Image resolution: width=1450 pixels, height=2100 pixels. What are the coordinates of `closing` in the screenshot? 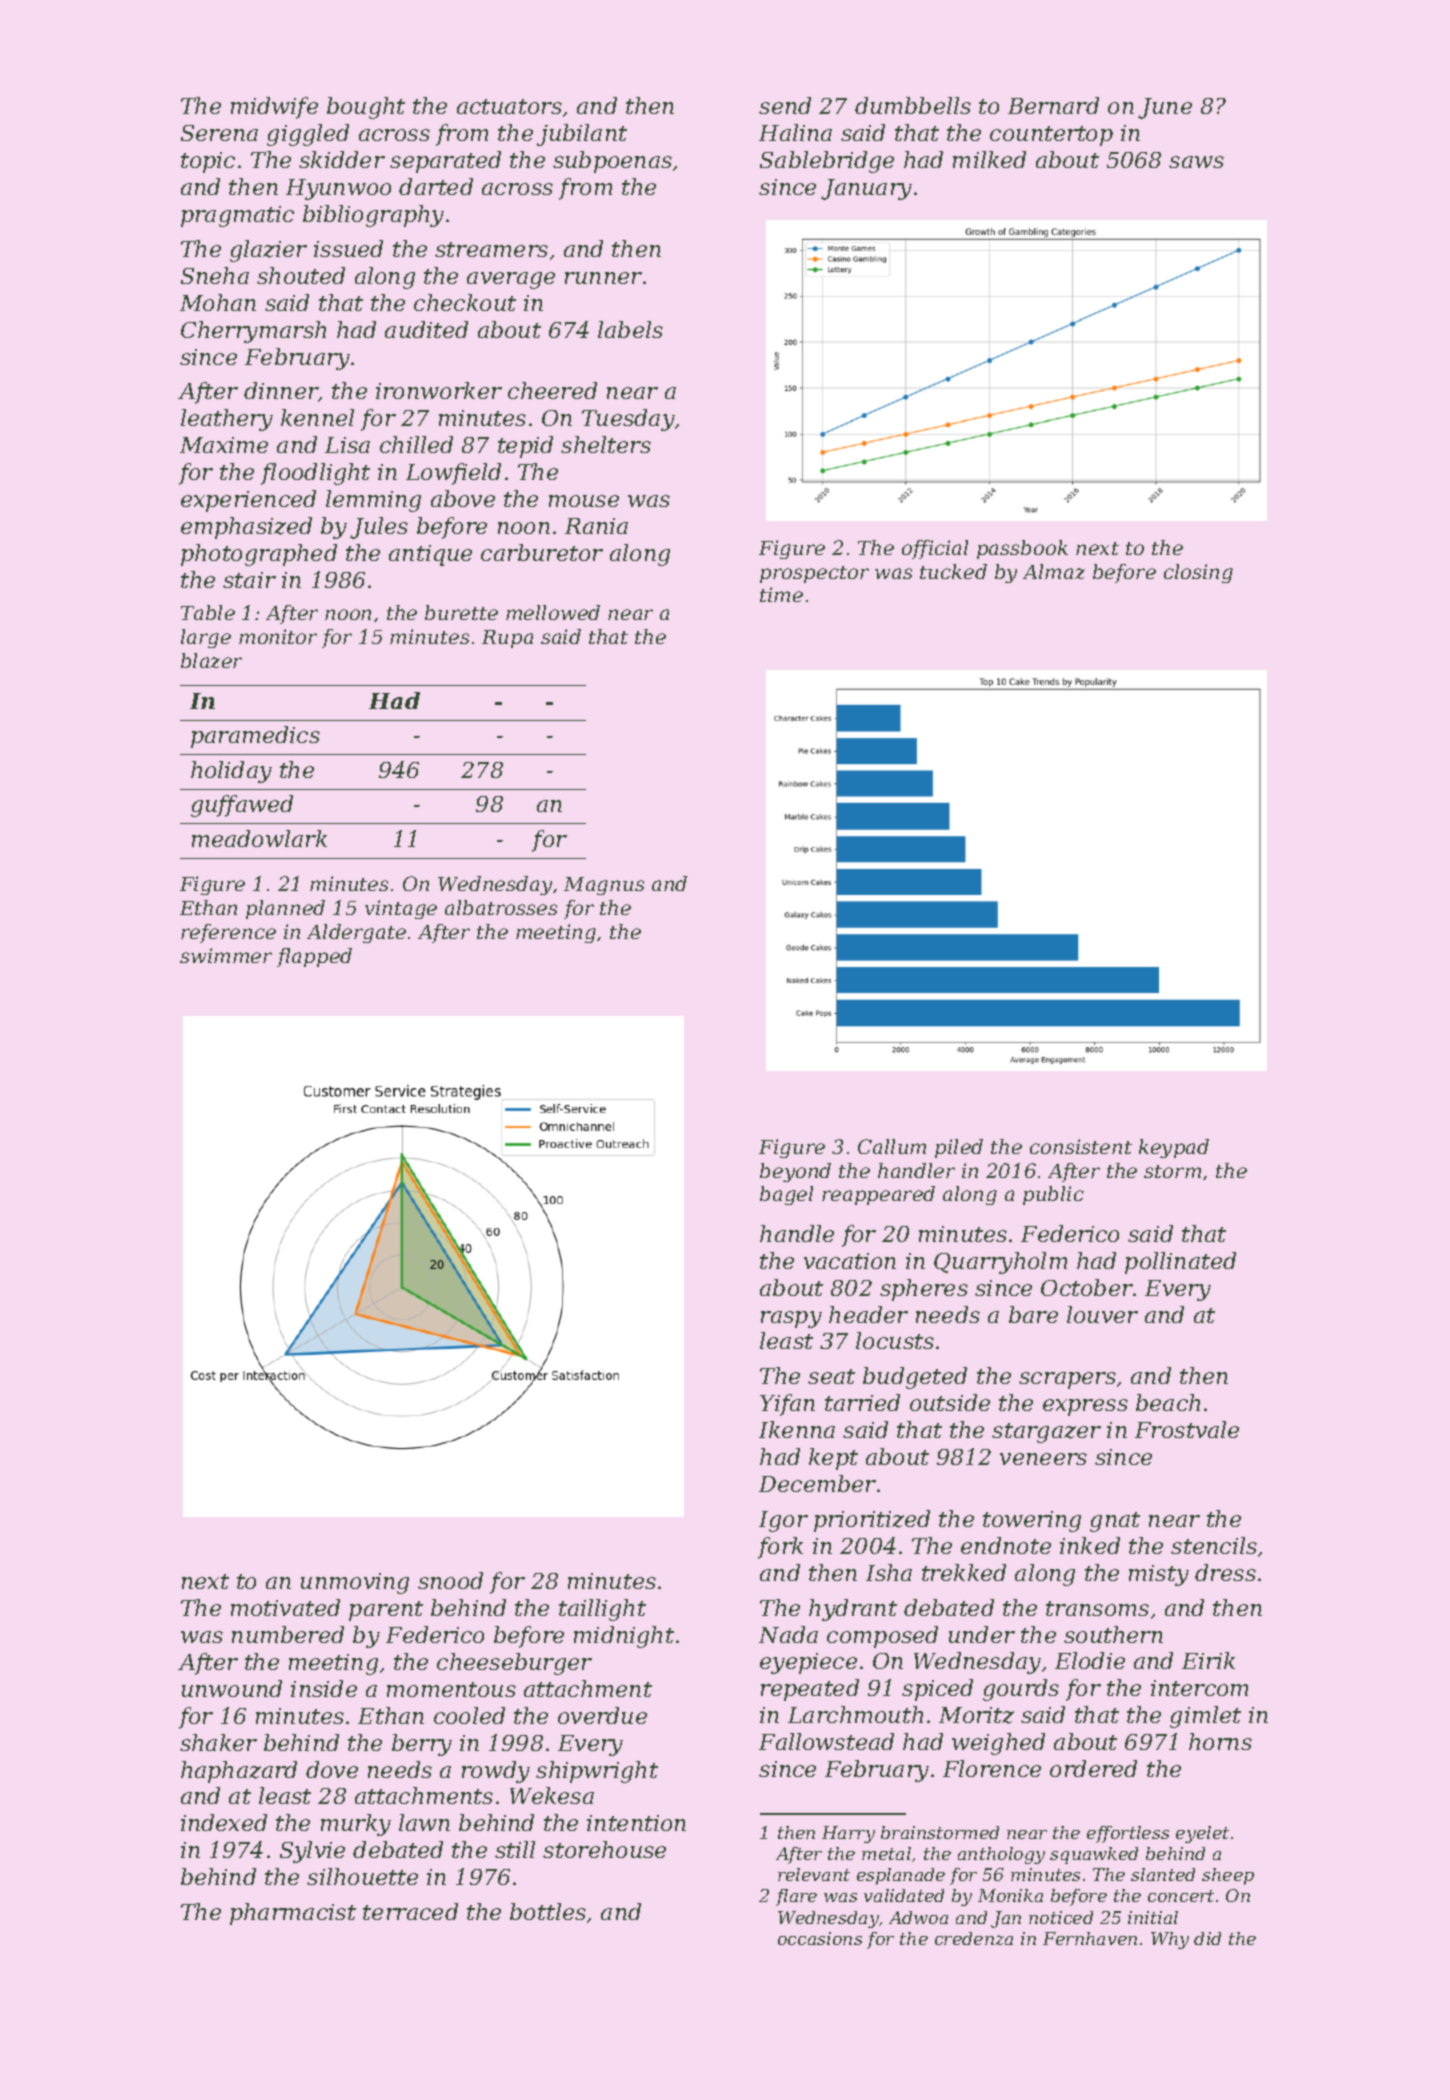 It's located at (1198, 573).
